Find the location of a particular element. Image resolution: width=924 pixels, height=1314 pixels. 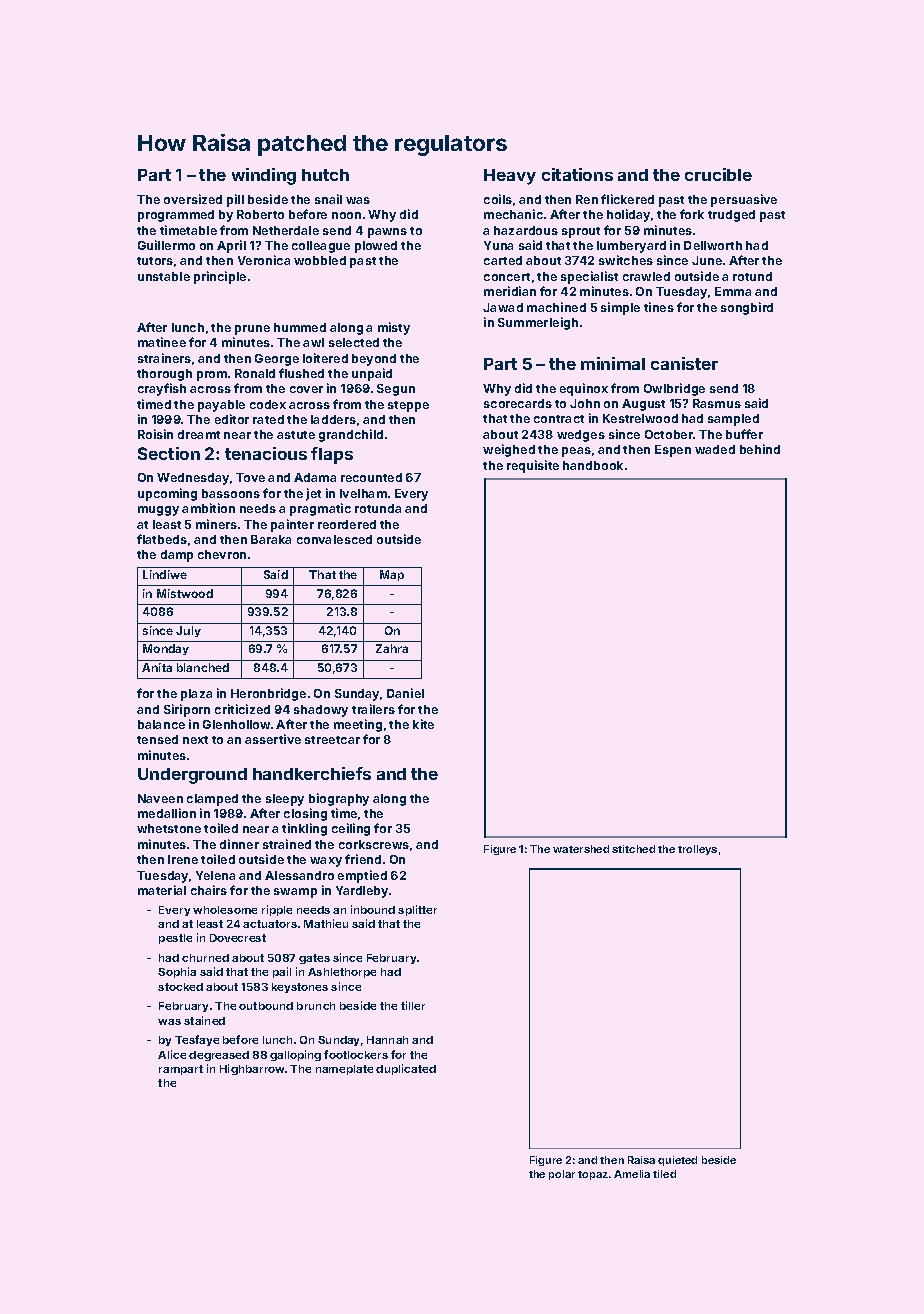

behind is located at coordinates (760, 449).
